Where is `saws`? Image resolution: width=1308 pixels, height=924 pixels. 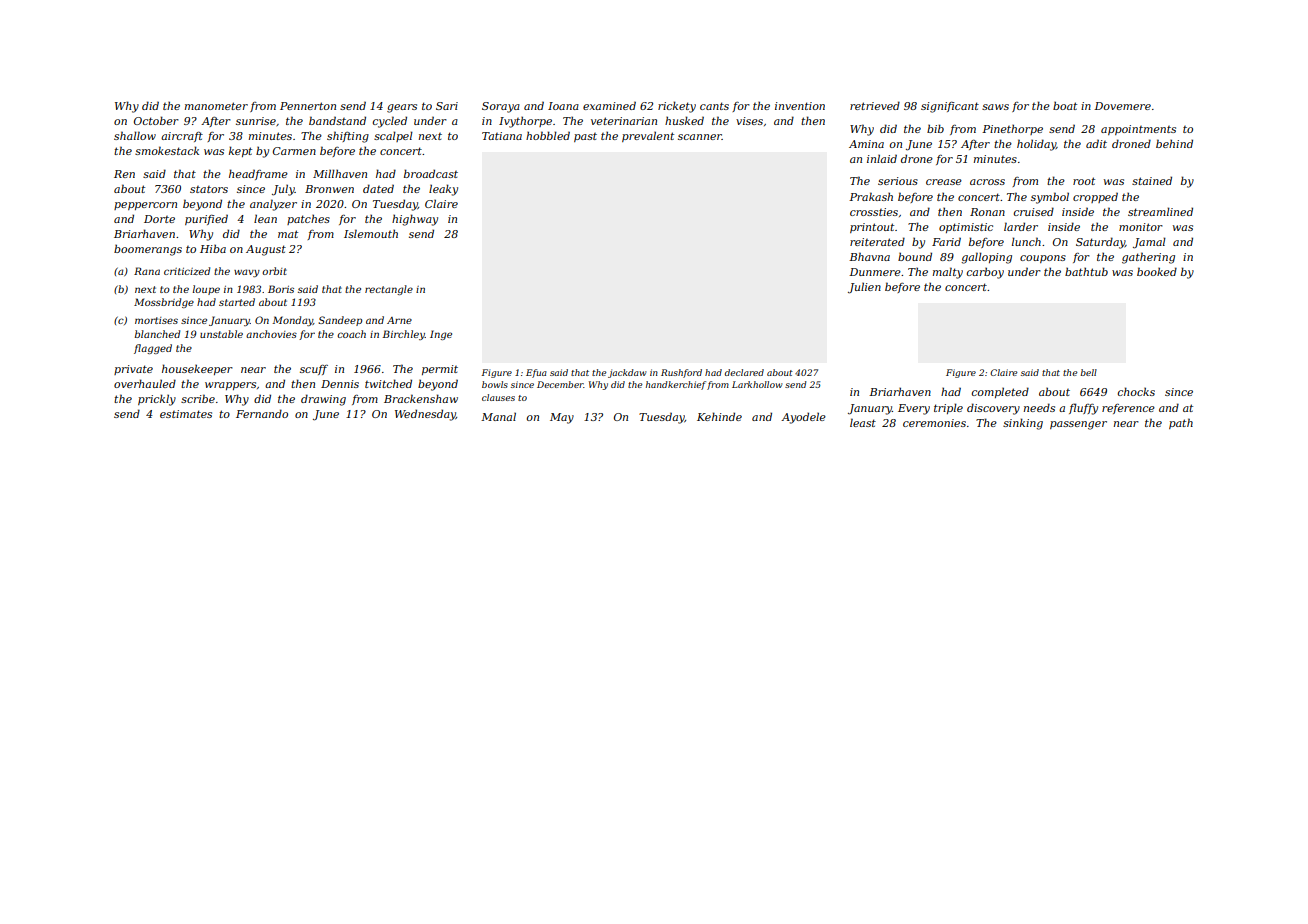 saws is located at coordinates (995, 107).
